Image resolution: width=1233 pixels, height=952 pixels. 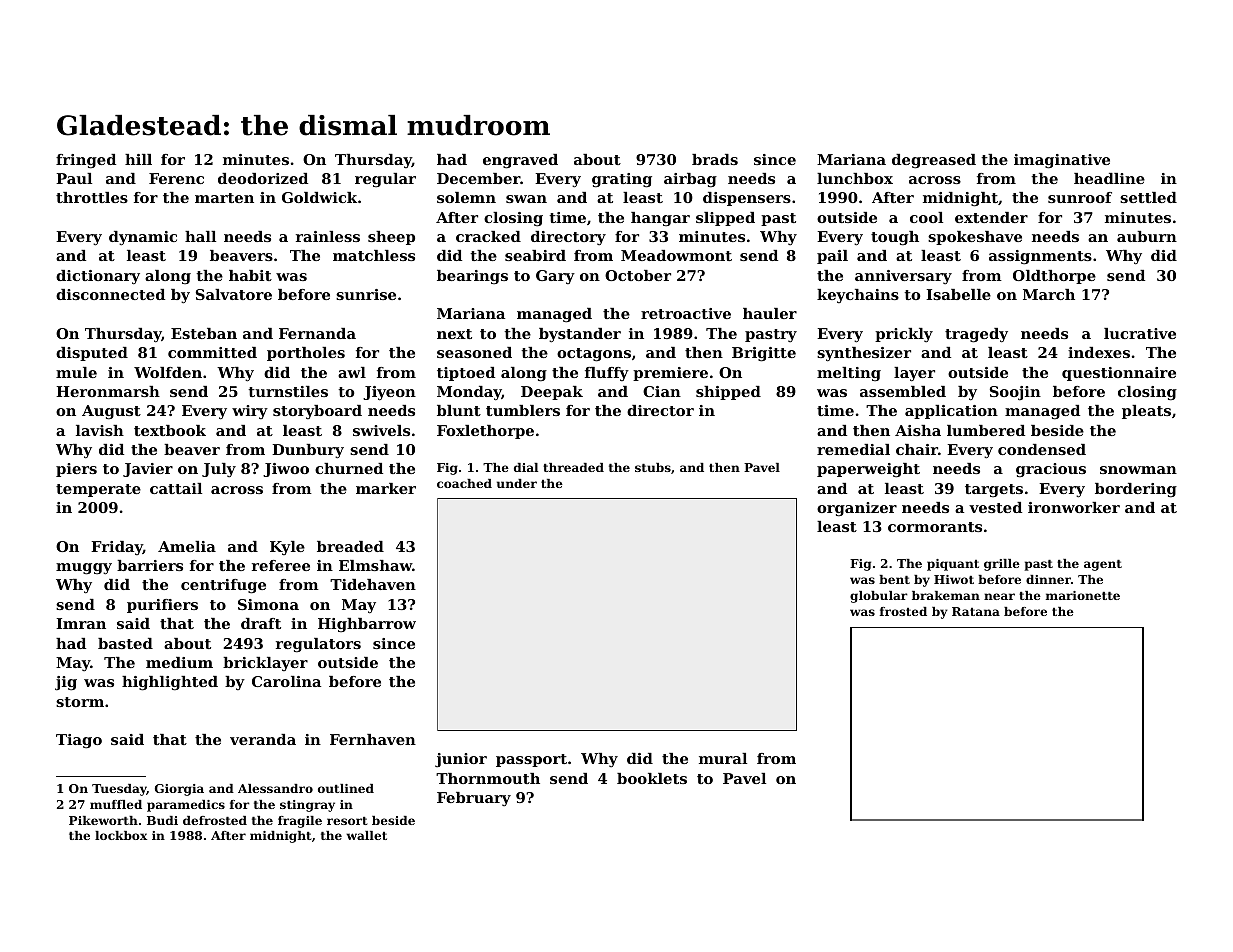 What do you see at coordinates (268, 604) in the screenshot?
I see `Simona` at bounding box center [268, 604].
